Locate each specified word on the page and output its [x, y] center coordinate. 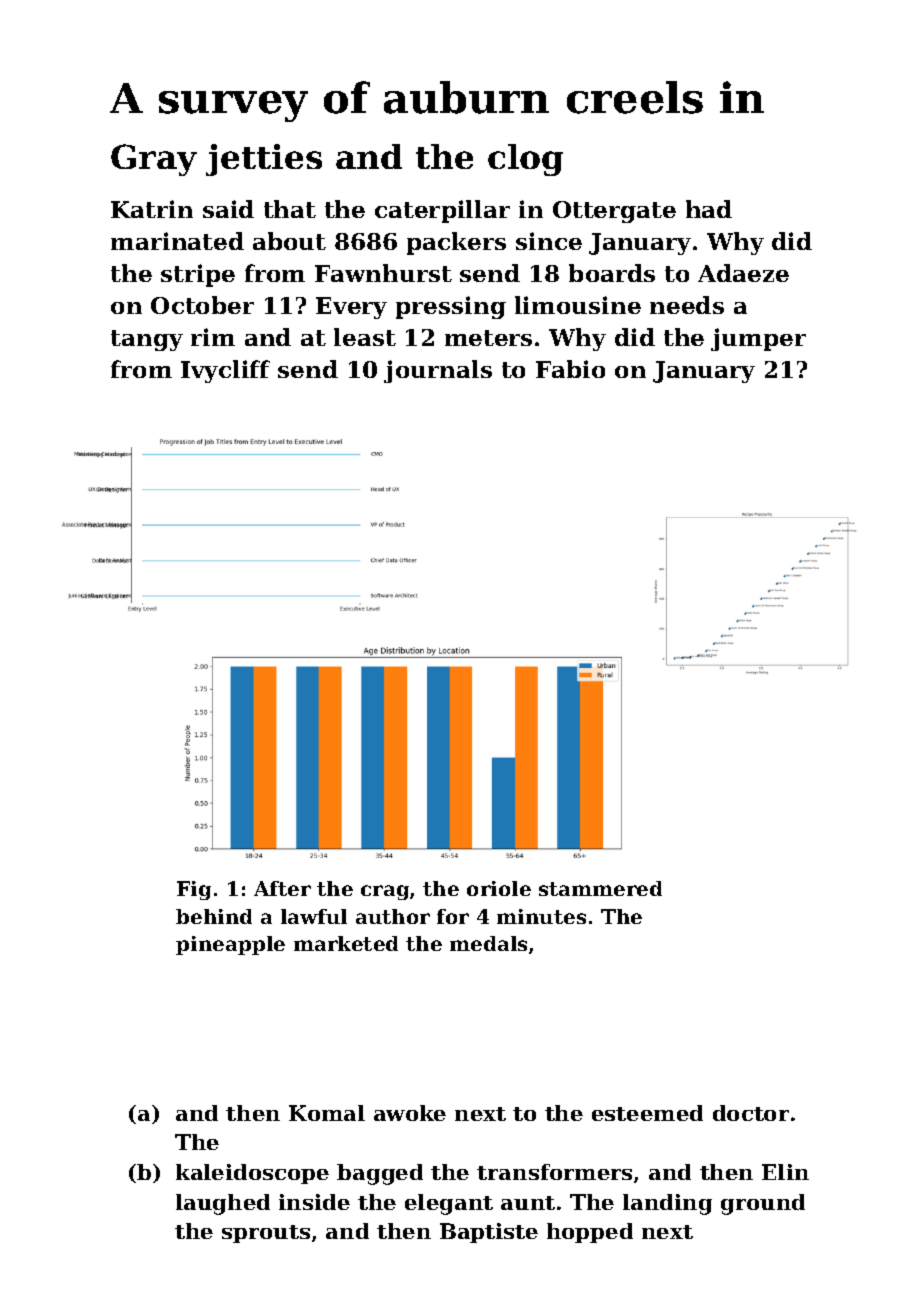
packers [456, 243]
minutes [541, 916]
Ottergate [614, 212]
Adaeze [743, 273]
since [549, 241]
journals [438, 371]
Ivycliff [225, 371]
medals [488, 943]
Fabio [570, 369]
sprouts [266, 1234]
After [282, 888]
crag [385, 892]
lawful [314, 916]
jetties [264, 160]
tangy [147, 340]
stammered [600, 888]
